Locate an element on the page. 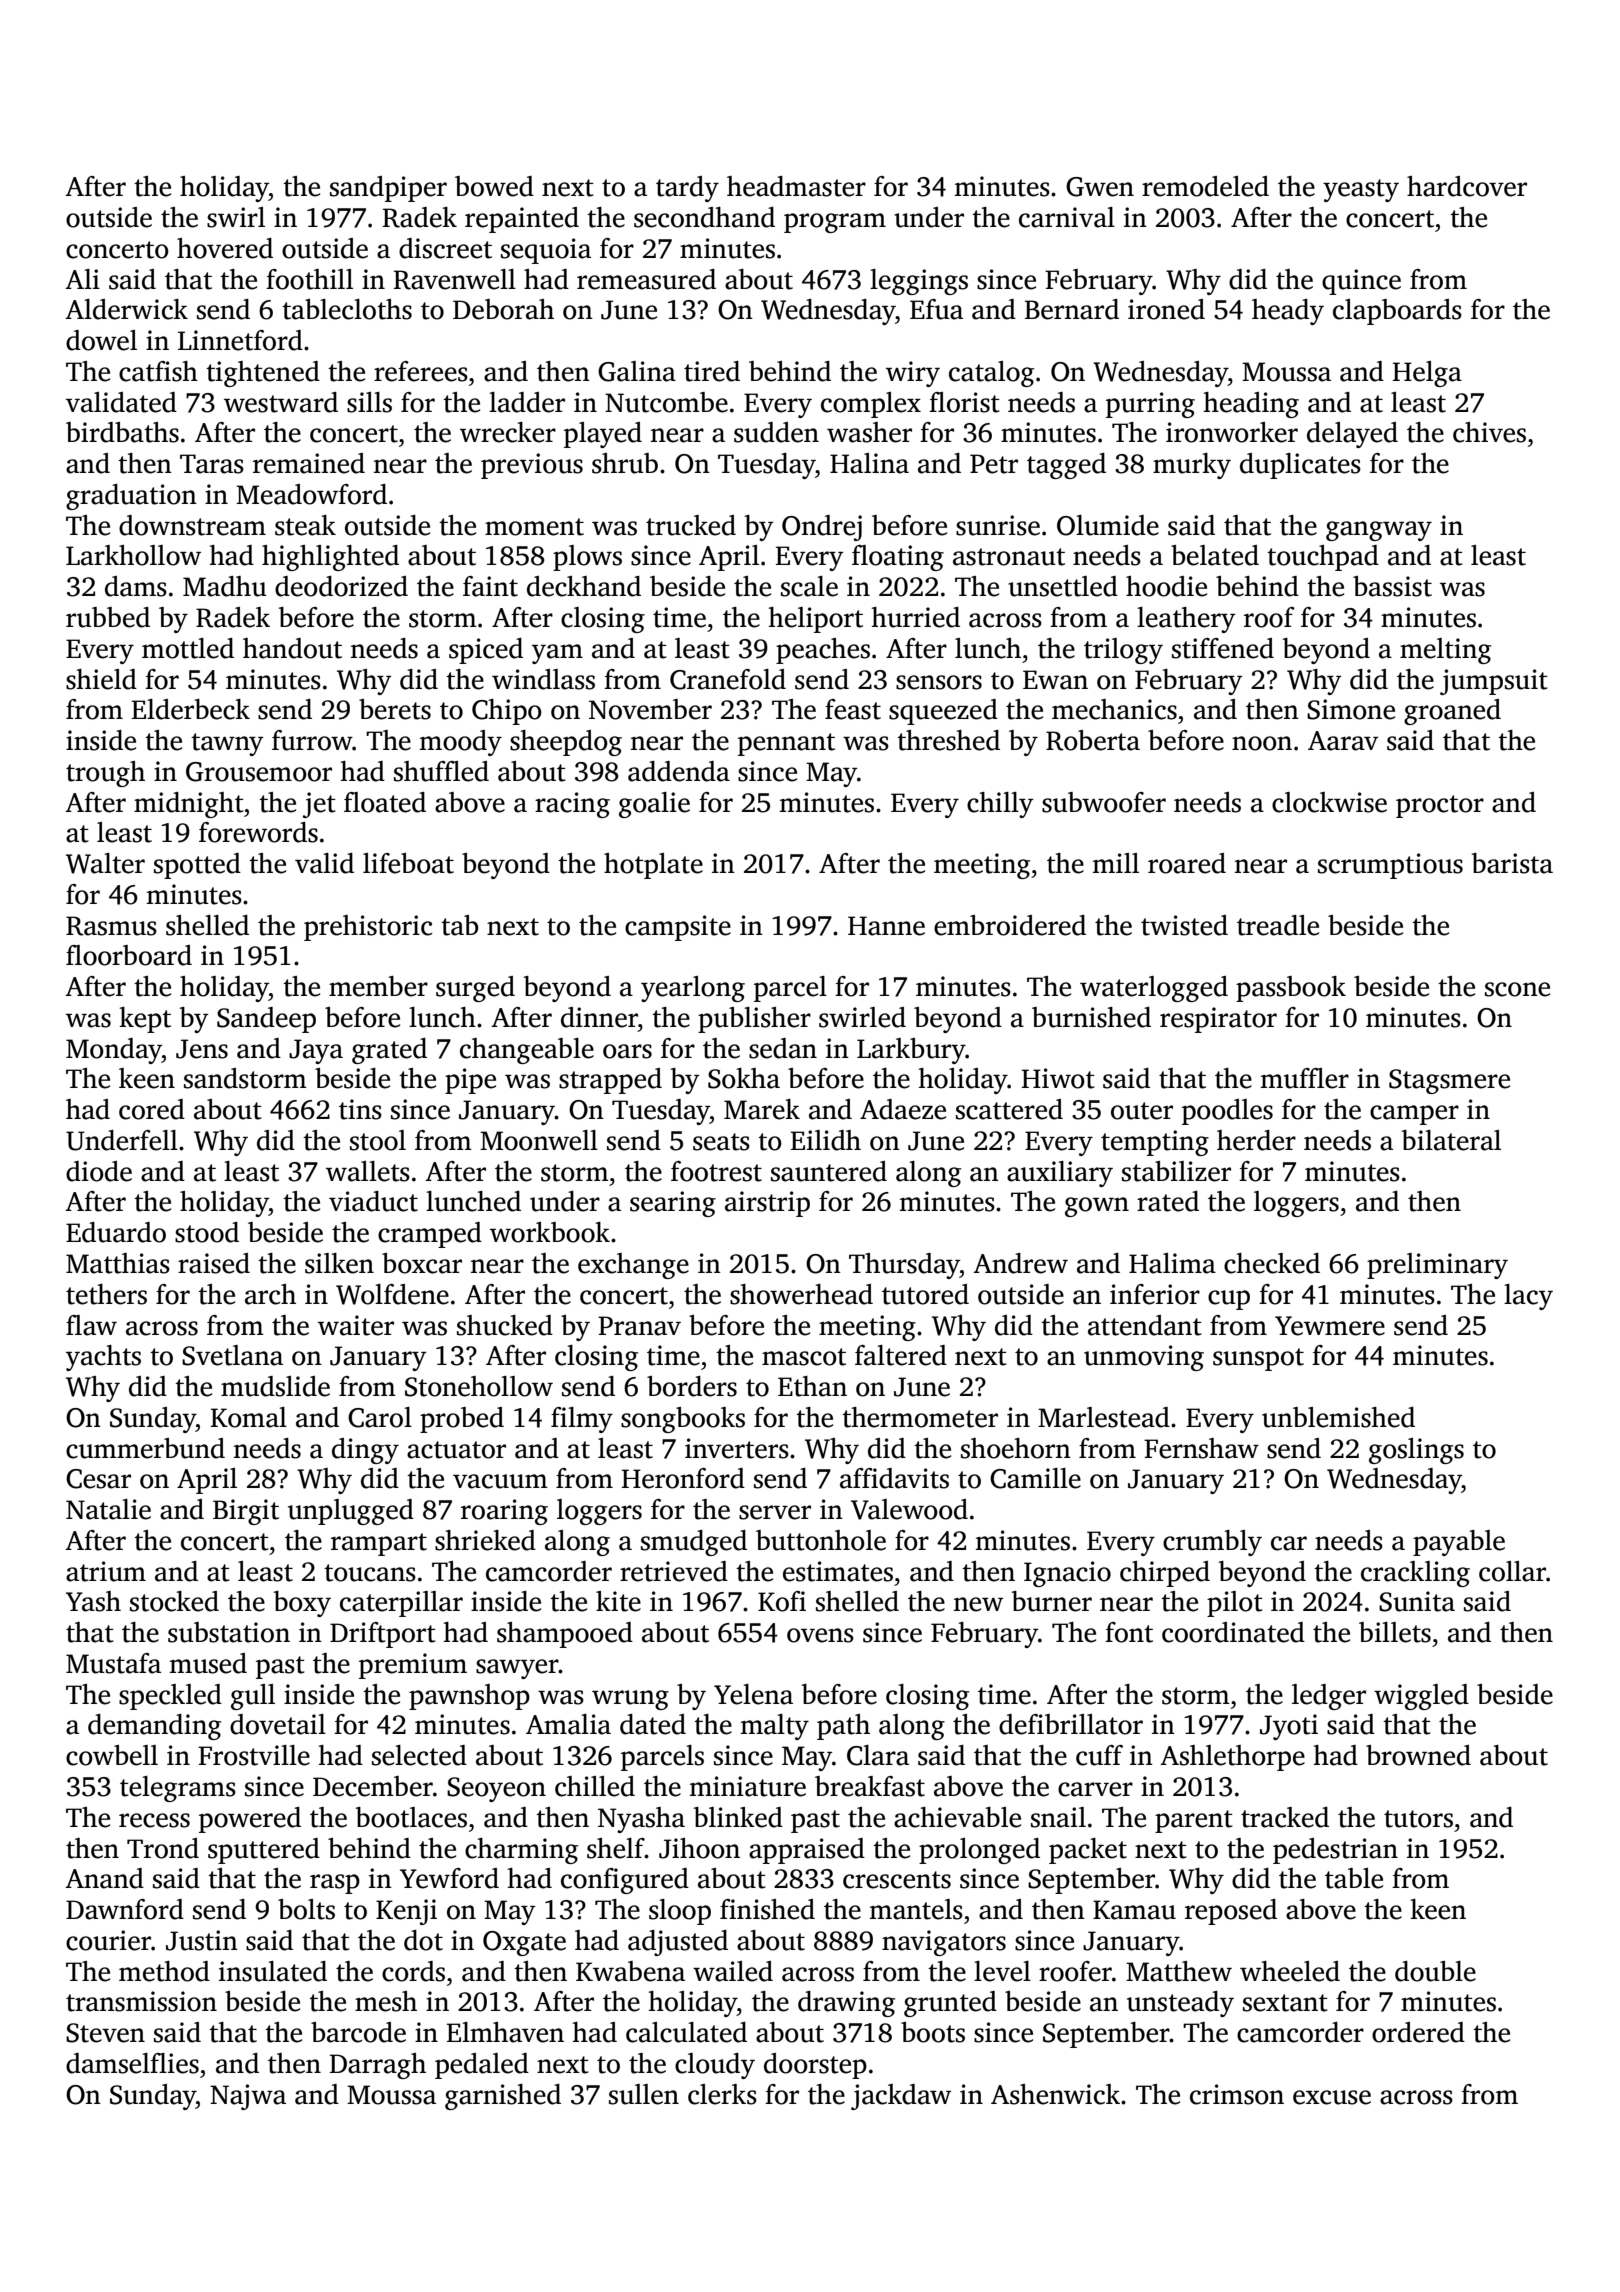 The image size is (1620, 2292). cup is located at coordinates (1229, 1300).
